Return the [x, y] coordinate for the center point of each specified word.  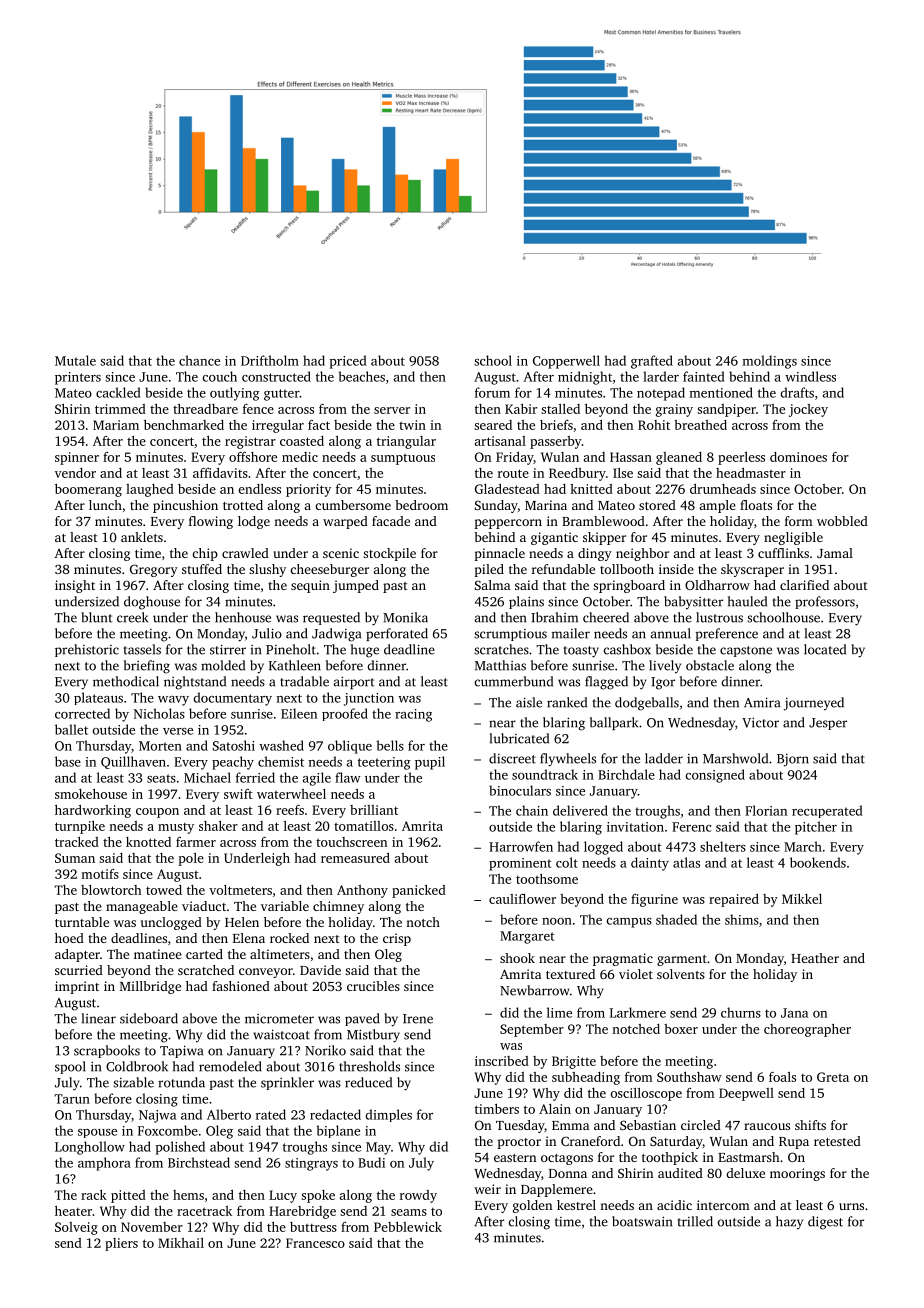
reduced [368, 1082]
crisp [397, 939]
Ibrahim [554, 617]
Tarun [72, 1099]
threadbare [205, 409]
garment [682, 960]
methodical [126, 681]
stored [657, 505]
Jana [794, 1013]
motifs [100, 874]
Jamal [835, 553]
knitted [591, 489]
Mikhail [181, 1243]
